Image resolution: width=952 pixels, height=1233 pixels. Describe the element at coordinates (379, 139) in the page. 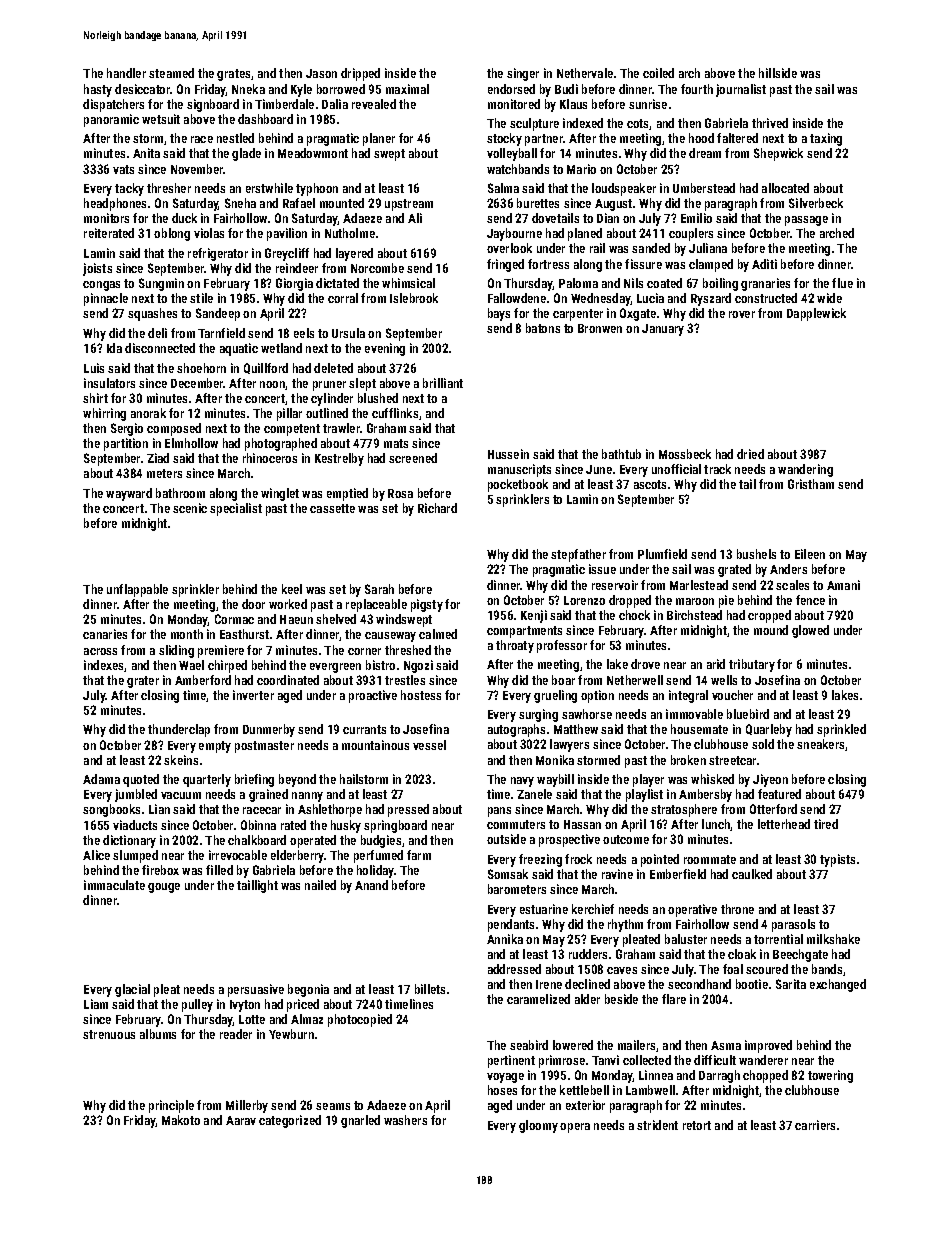

I see `planer` at that location.
